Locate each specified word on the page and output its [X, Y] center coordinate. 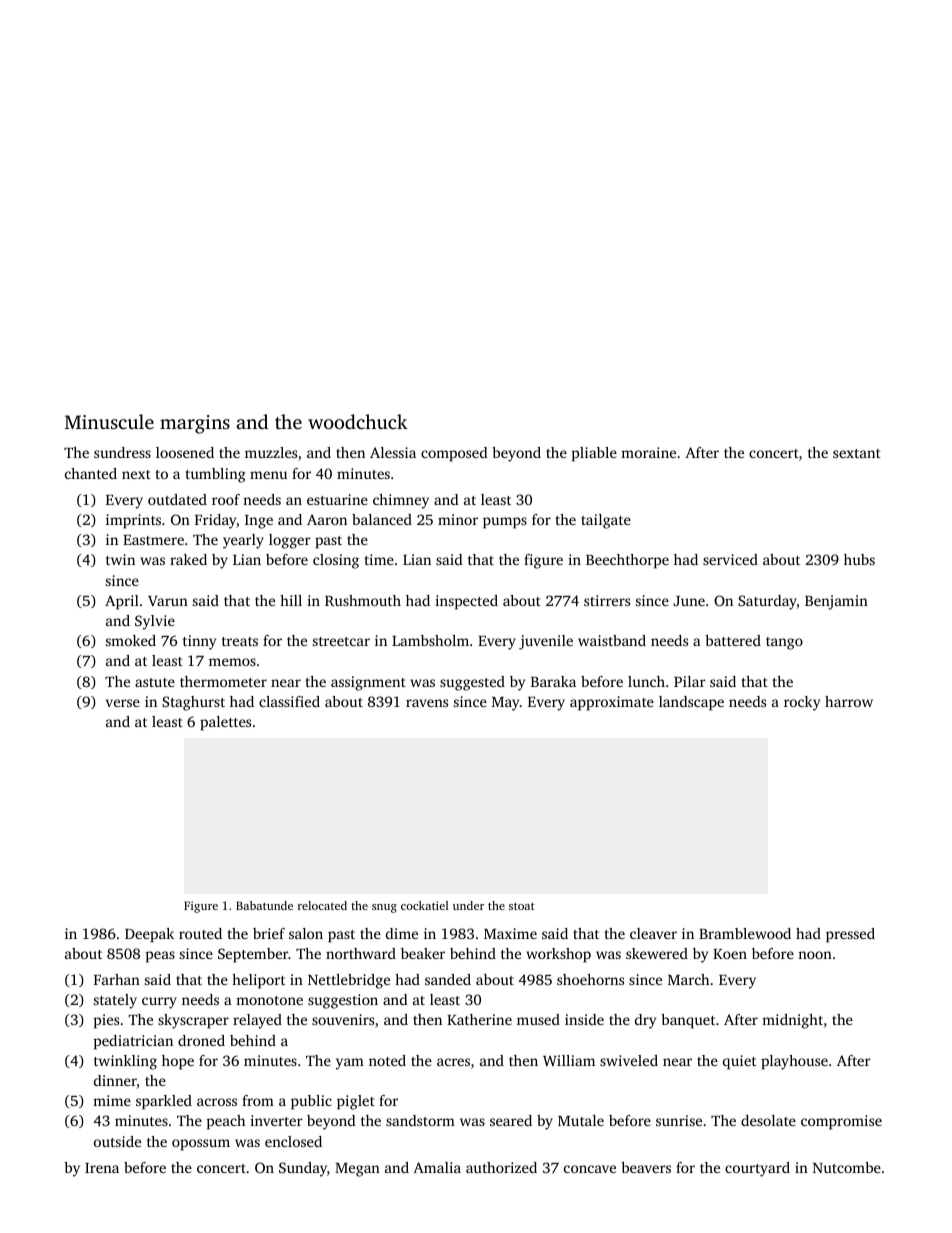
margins [195, 424]
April [122, 602]
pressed [850, 935]
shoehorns [590, 979]
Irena [102, 1168]
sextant [857, 453]
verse [123, 703]
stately [115, 1001]
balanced [382, 519]
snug [384, 908]
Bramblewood [745, 933]
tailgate [606, 521]
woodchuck [358, 421]
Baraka [553, 681]
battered [733, 640]
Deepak [149, 935]
